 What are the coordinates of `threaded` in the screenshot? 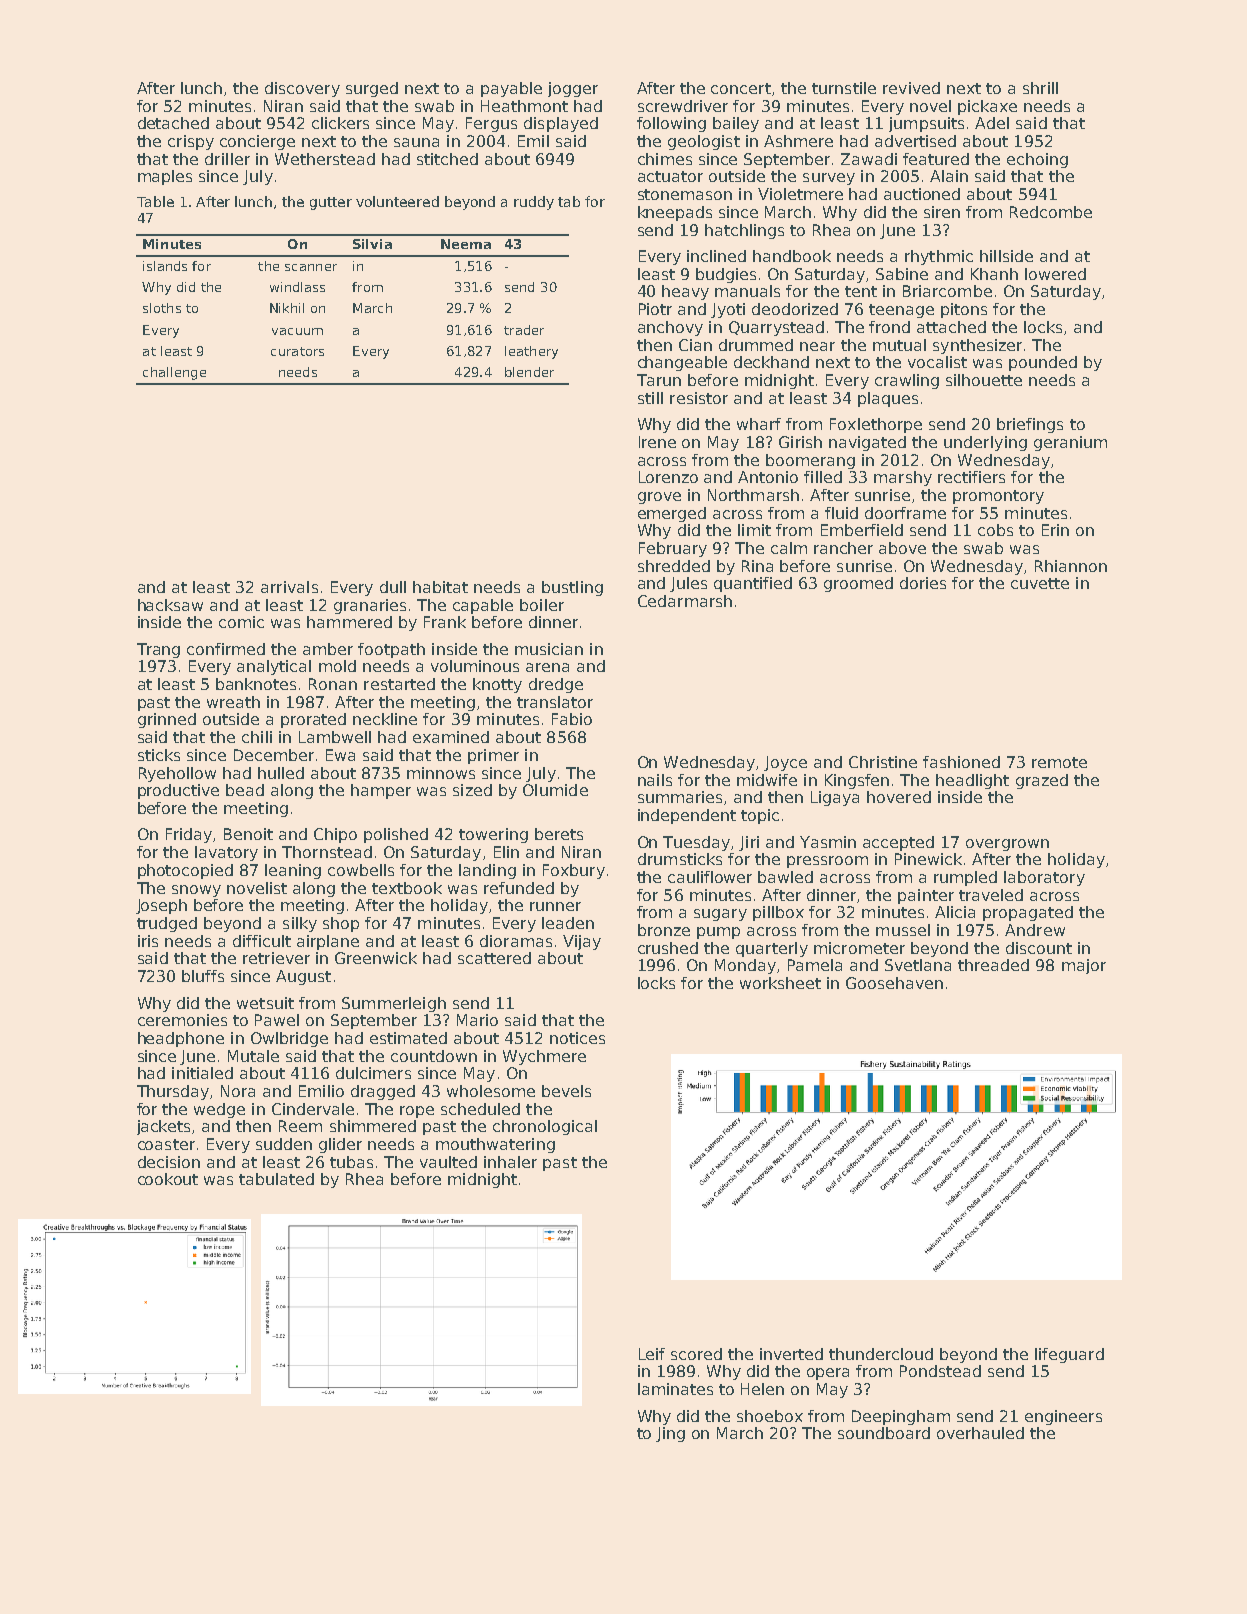 It's located at (993, 965).
